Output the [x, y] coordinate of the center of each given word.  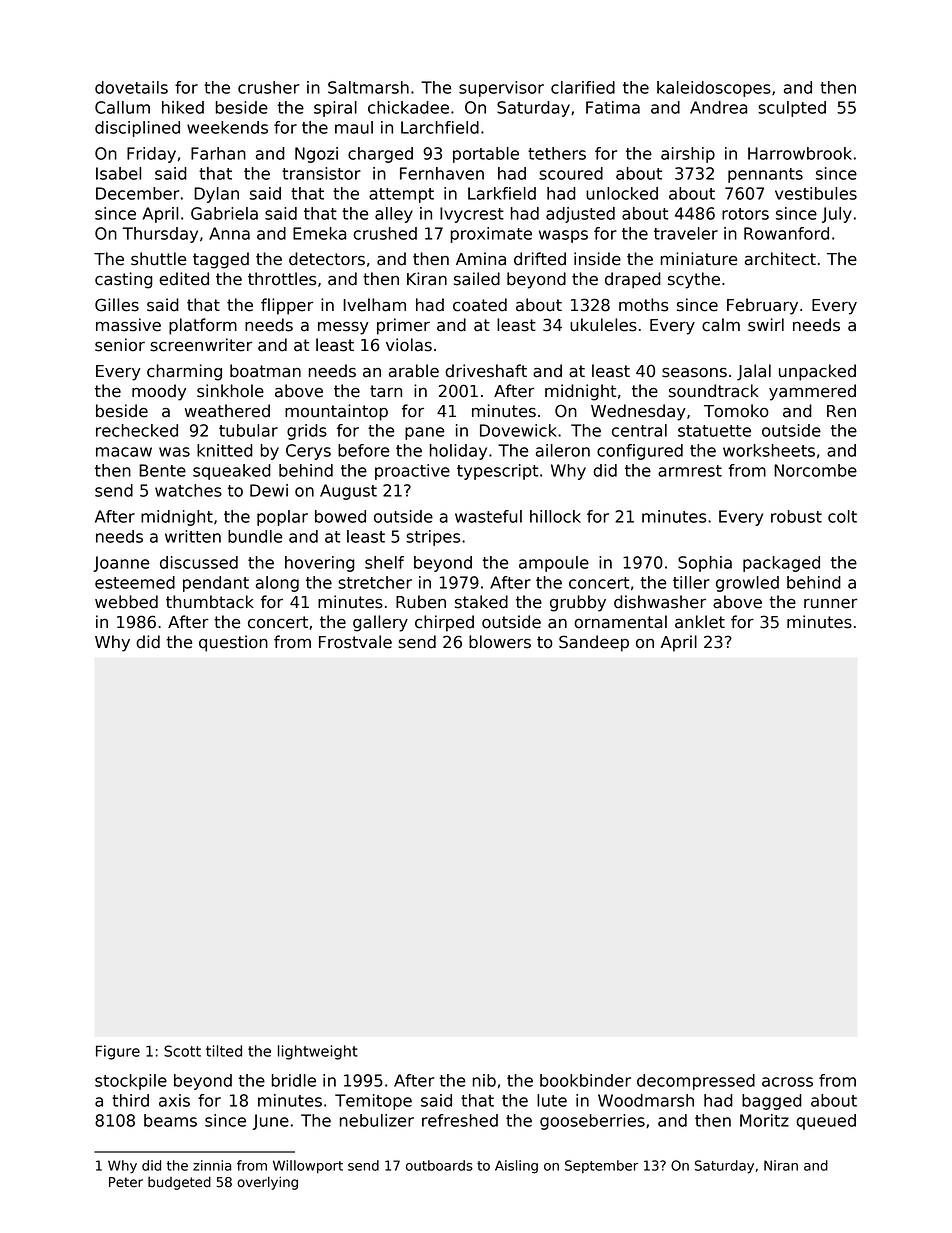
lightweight [318, 1052]
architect [780, 259]
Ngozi [316, 155]
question [233, 643]
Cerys [308, 452]
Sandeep [594, 643]
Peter [126, 1182]
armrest [690, 471]
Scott [182, 1051]
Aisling [516, 1167]
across [787, 1082]
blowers [500, 642]
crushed [385, 233]
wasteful [488, 516]
